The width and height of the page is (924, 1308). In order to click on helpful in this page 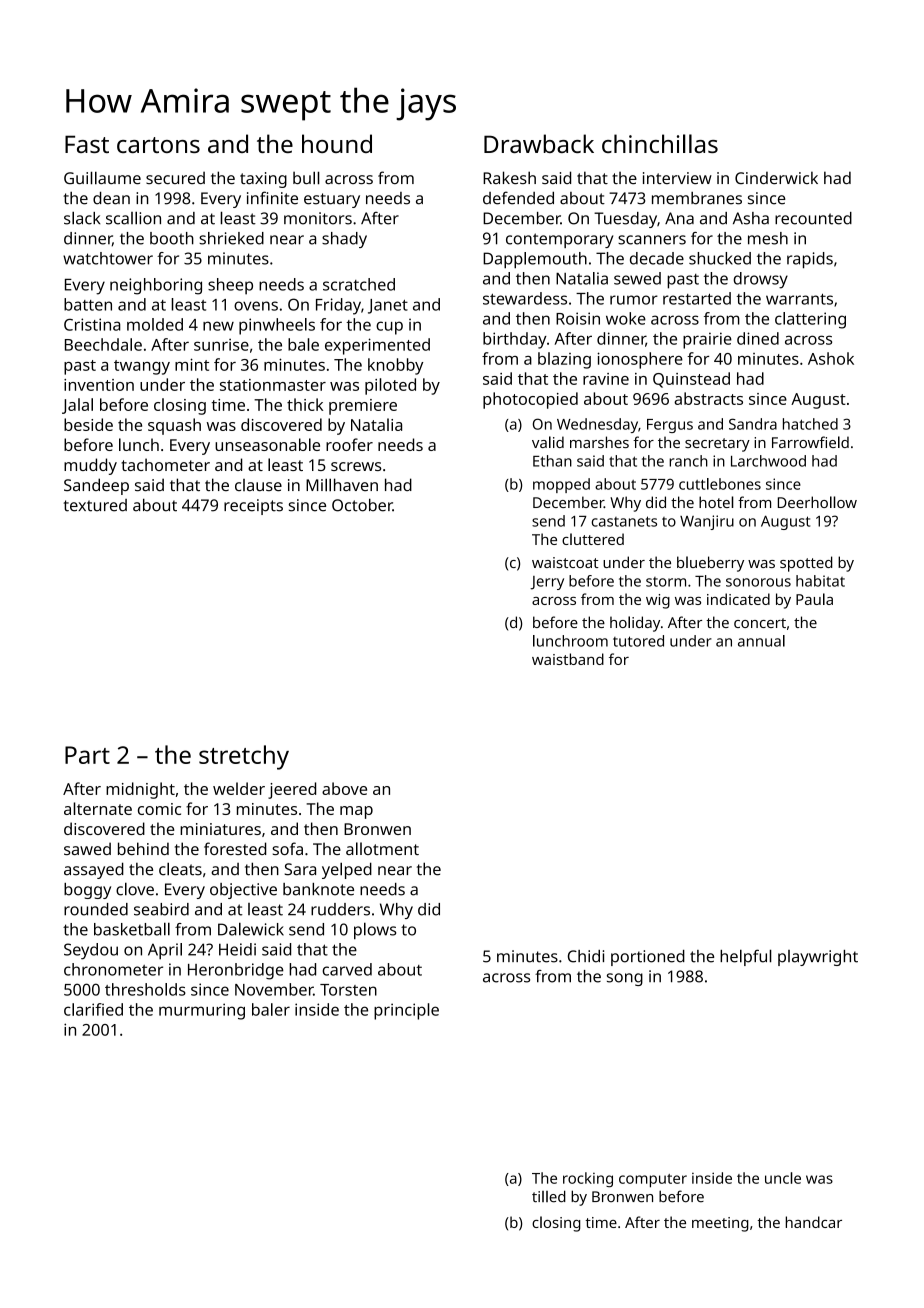, I will do `click(746, 957)`.
